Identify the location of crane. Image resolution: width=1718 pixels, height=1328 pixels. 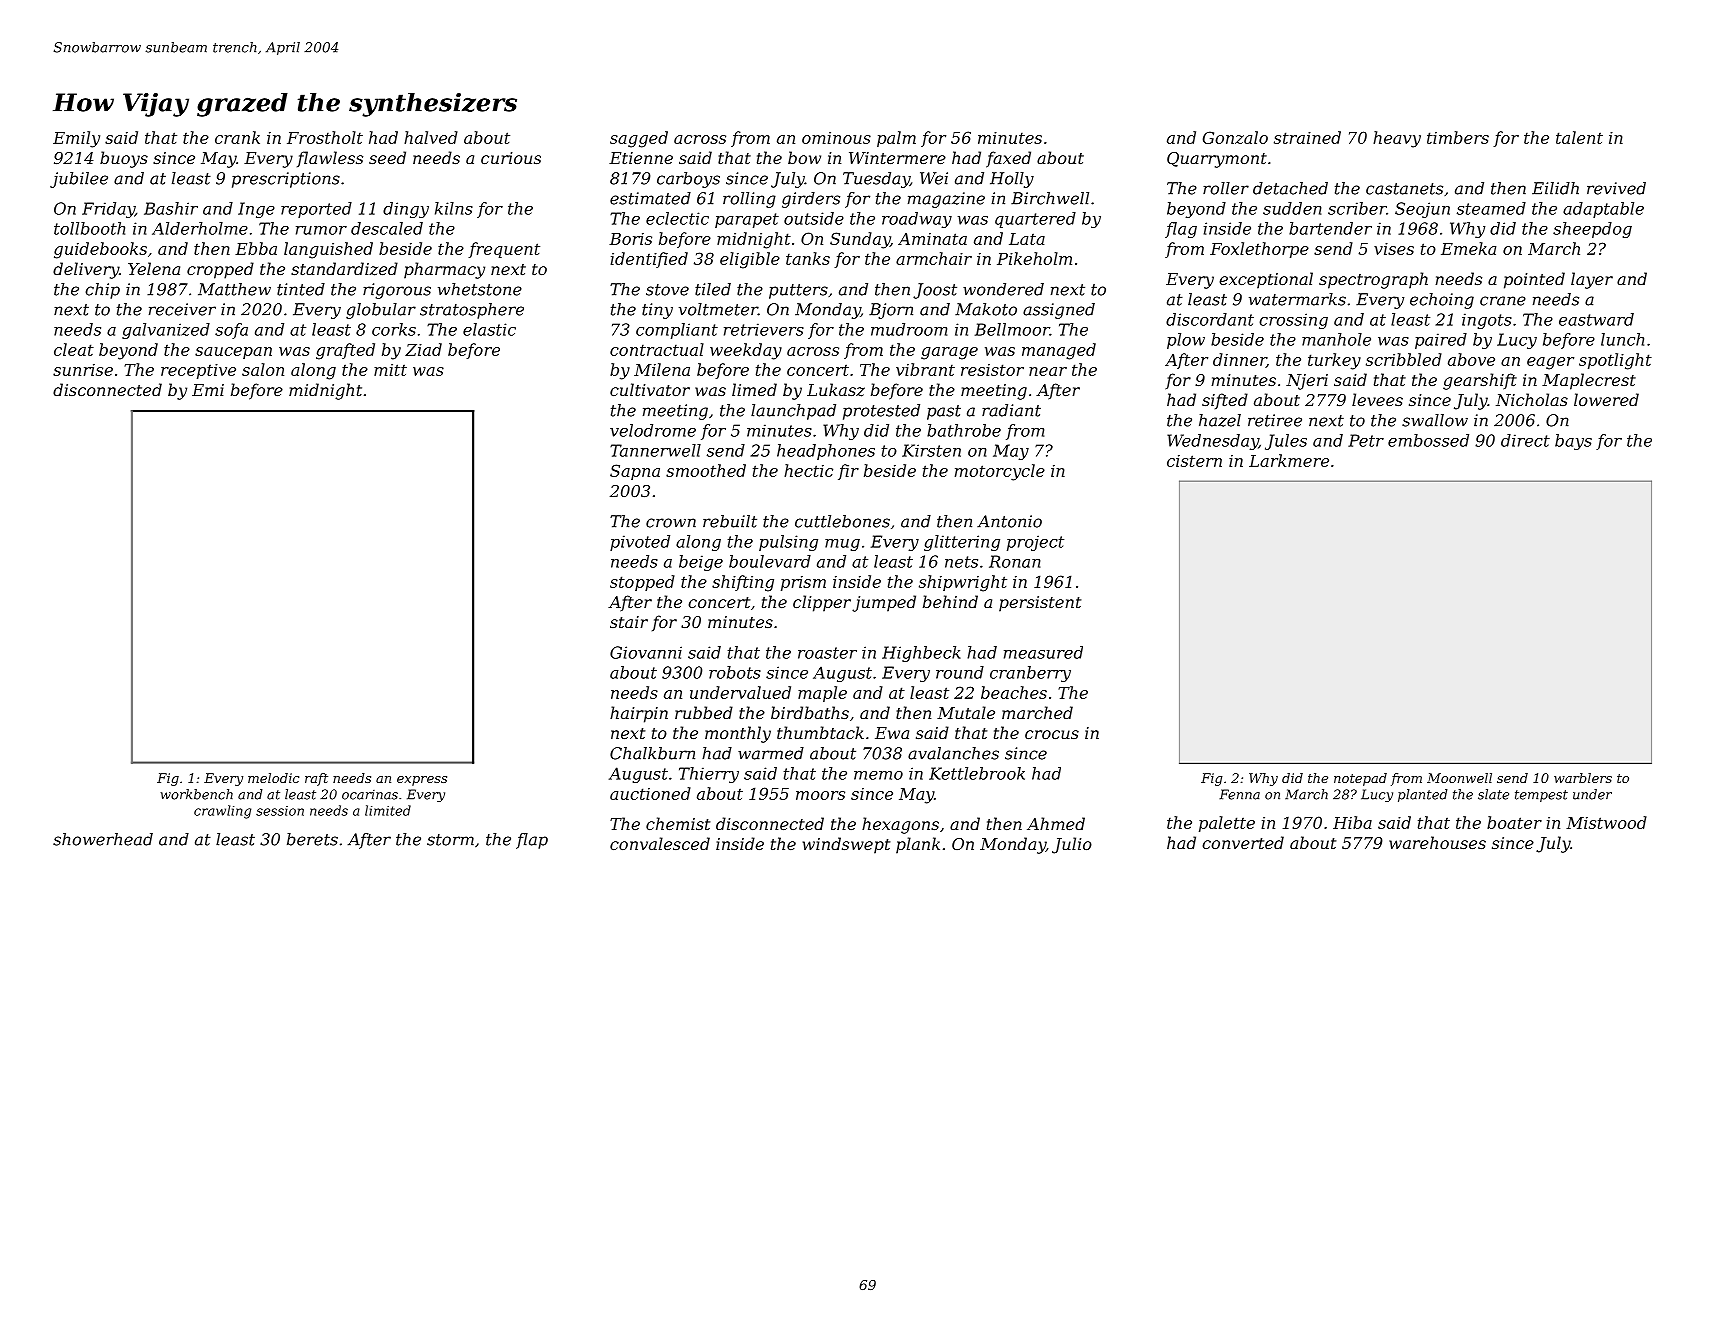
(1503, 301).
